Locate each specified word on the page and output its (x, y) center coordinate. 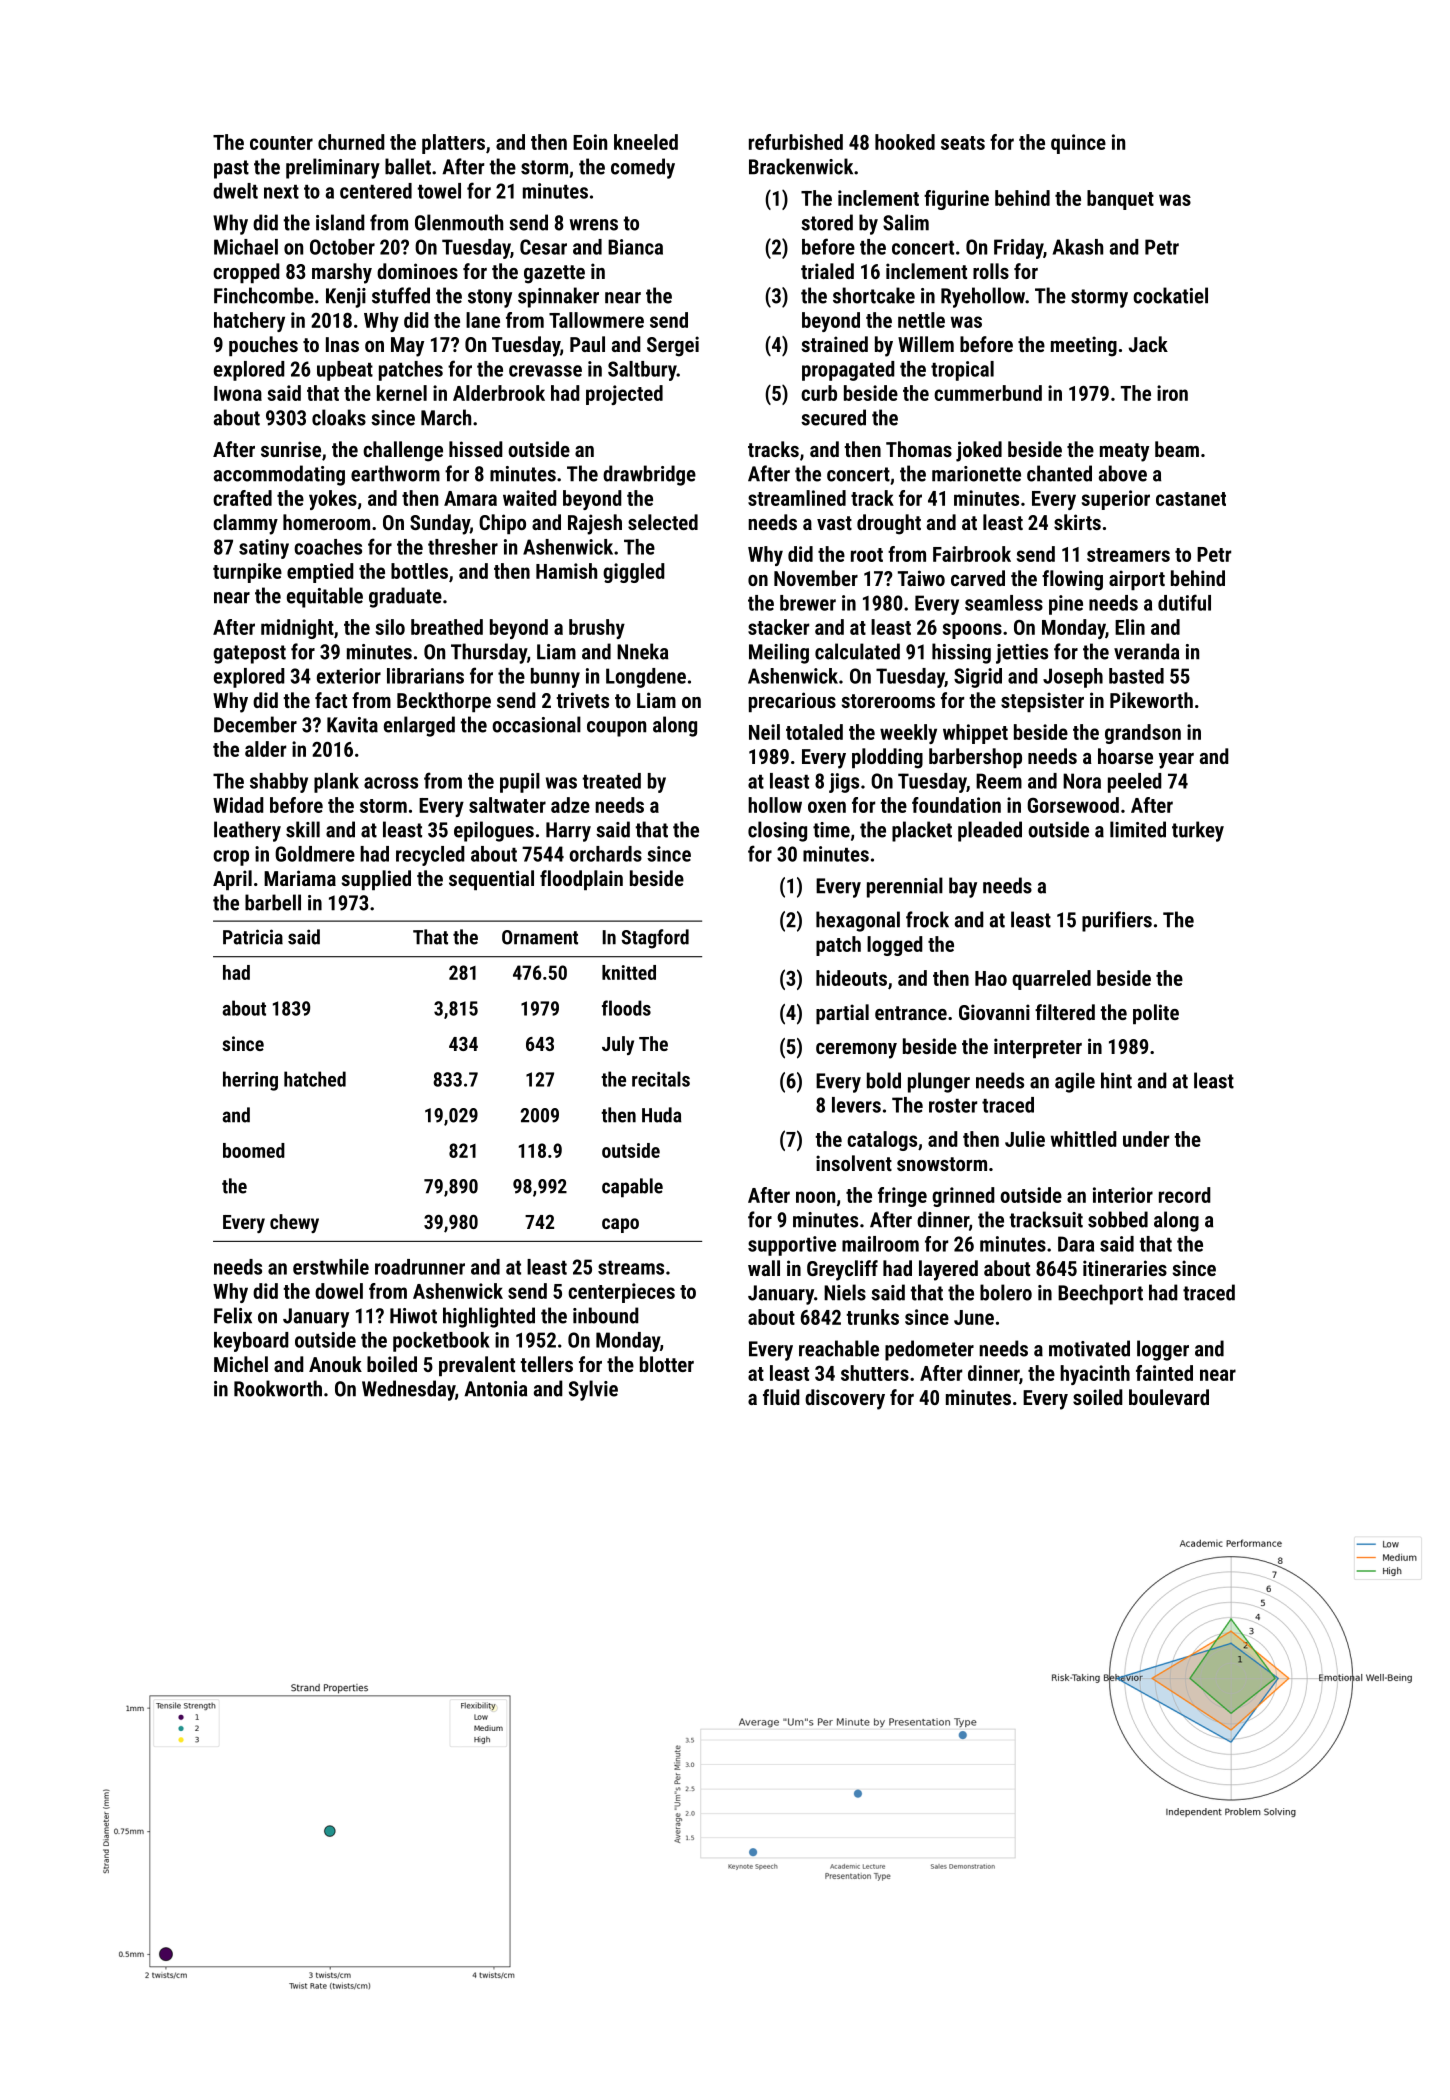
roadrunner (420, 1267)
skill (303, 829)
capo (620, 1225)
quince (1078, 144)
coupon (616, 729)
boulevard (1169, 1397)
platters (453, 144)
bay (963, 887)
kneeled (646, 142)
